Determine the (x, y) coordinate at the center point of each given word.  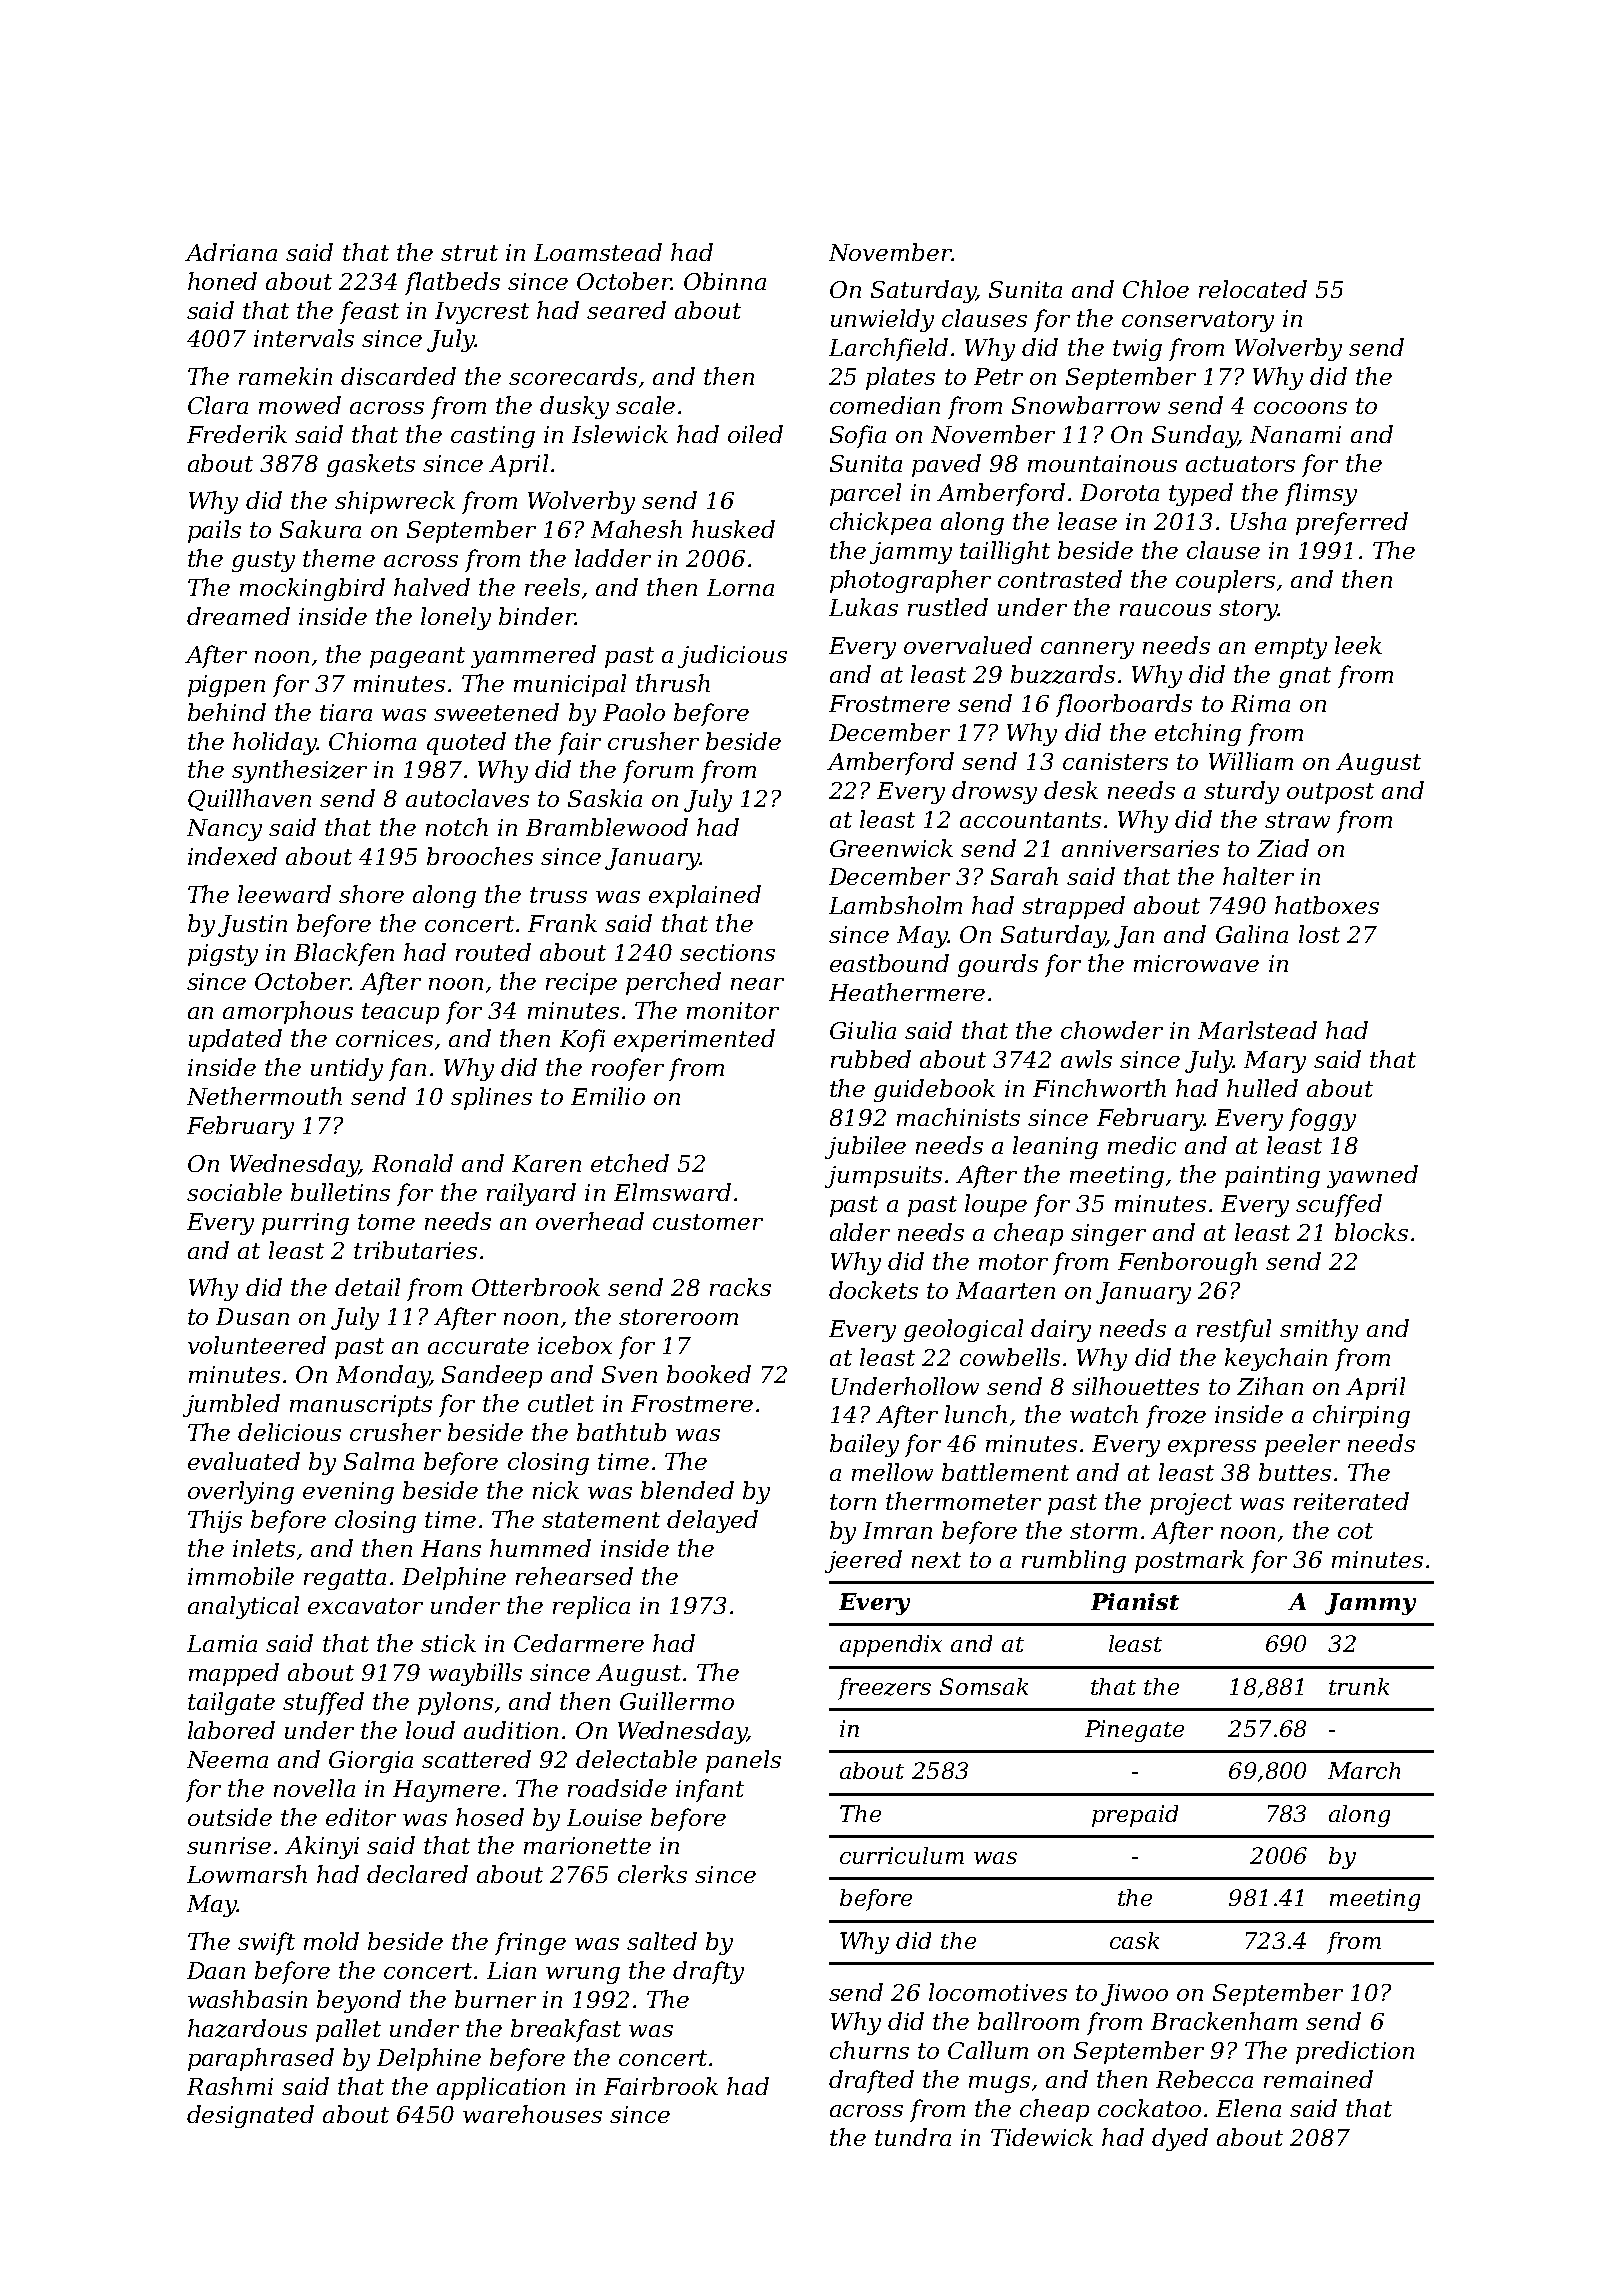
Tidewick (1042, 2137)
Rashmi (230, 2086)
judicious (732, 656)
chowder (1112, 1030)
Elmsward (672, 1192)
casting (493, 437)
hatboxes (1327, 905)
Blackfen (344, 954)
